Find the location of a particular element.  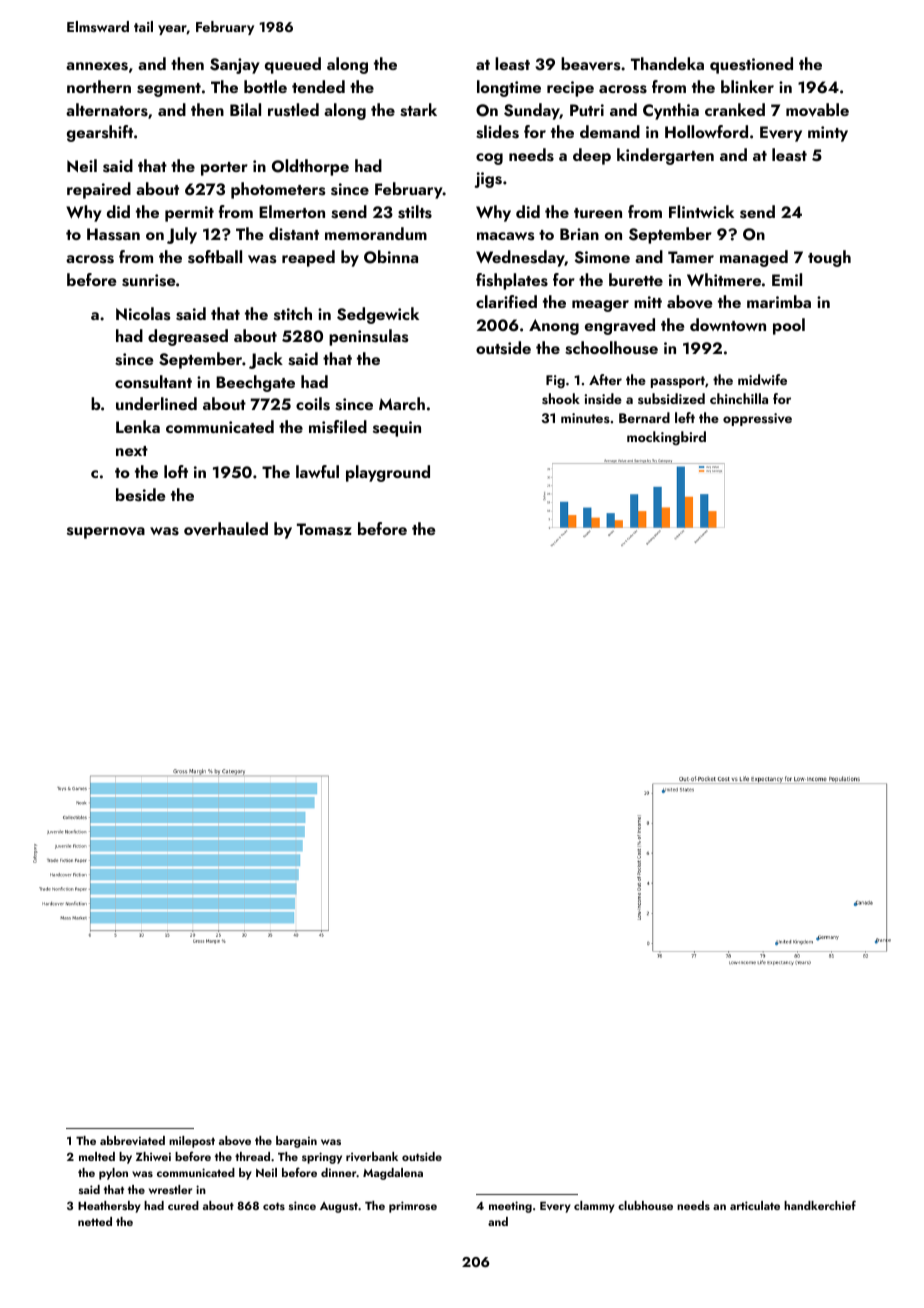

bargain is located at coordinates (296, 1142).
